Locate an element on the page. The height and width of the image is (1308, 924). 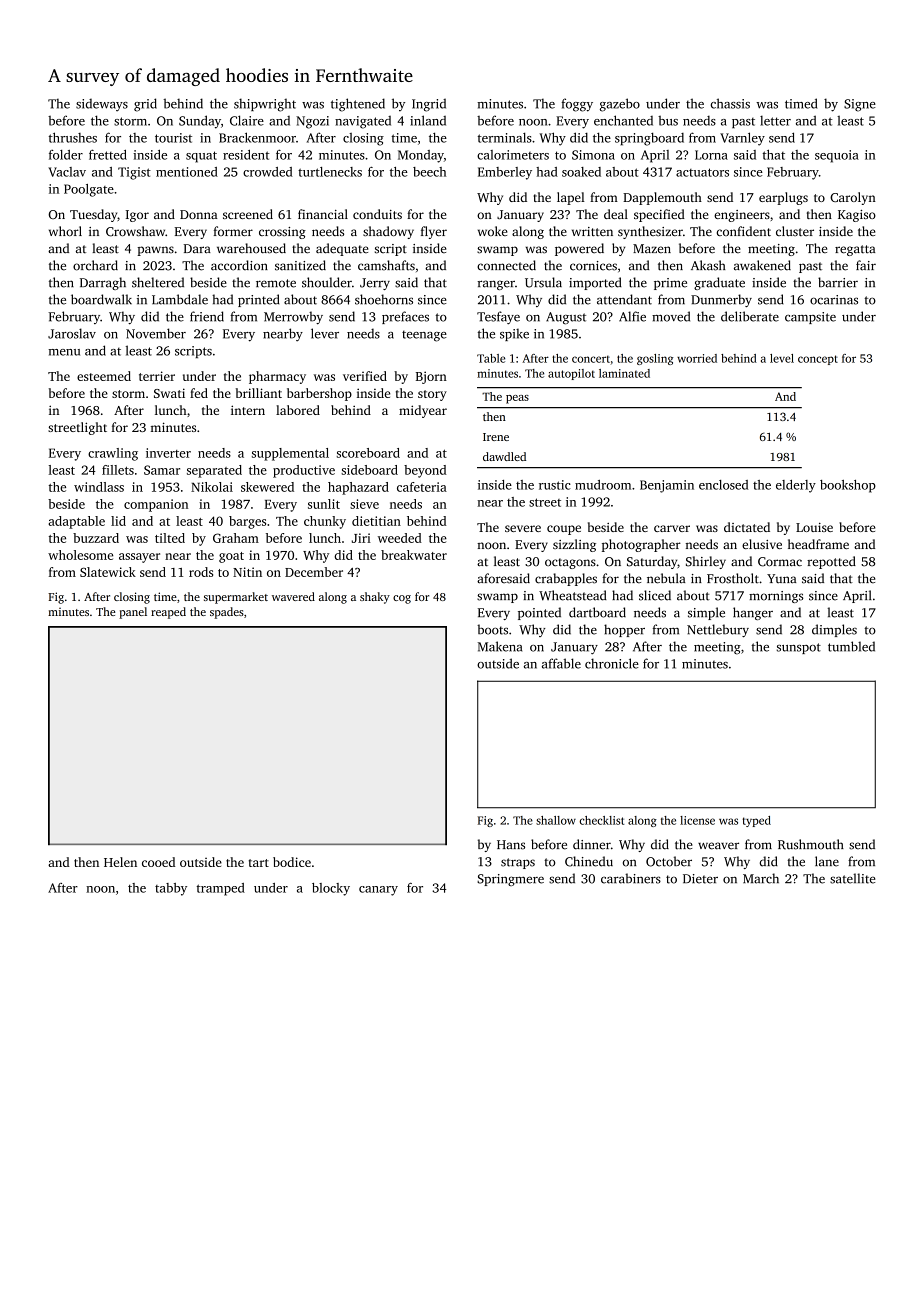
simple is located at coordinates (706, 613).
